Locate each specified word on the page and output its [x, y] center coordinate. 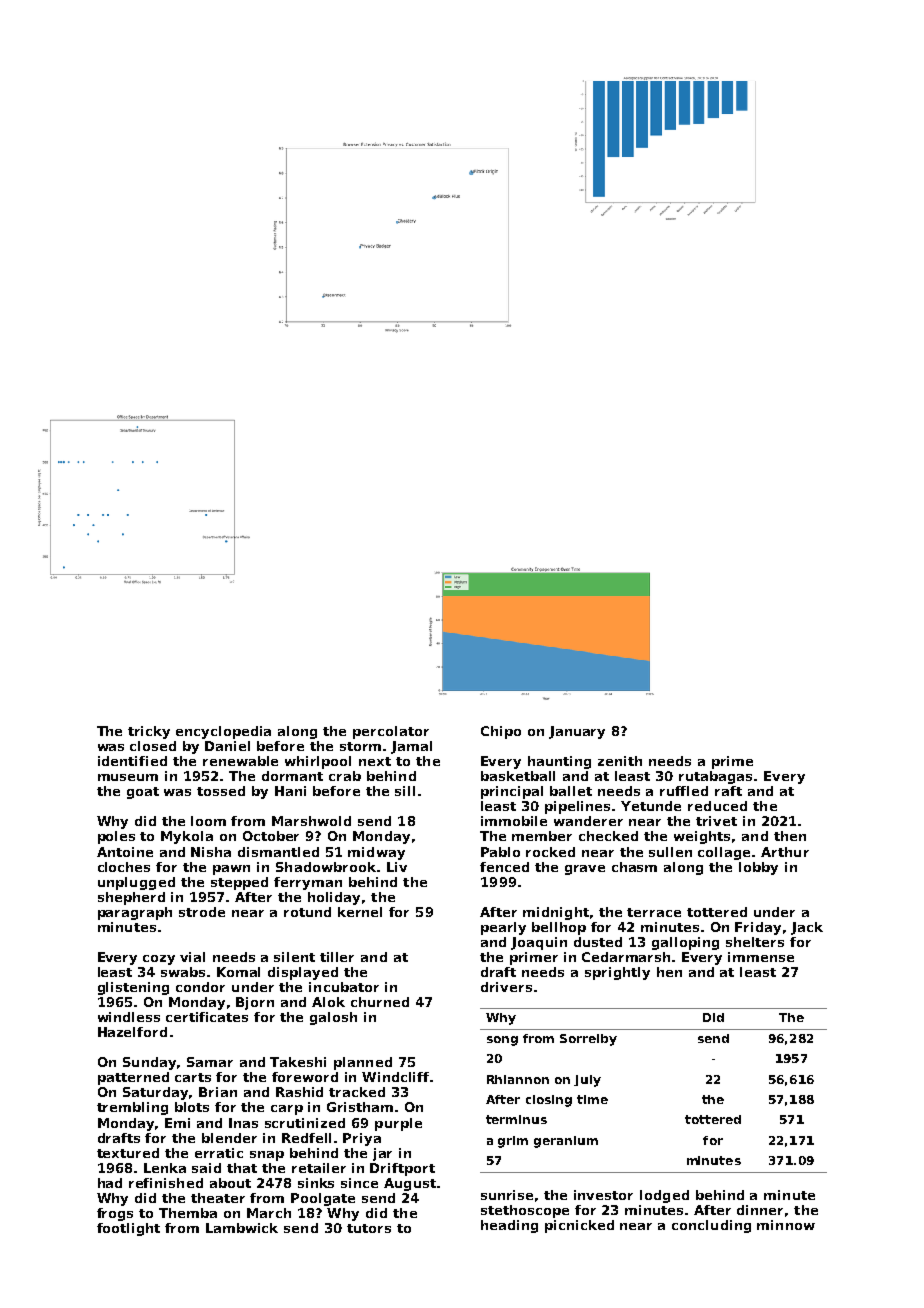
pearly [503, 928]
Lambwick [242, 1228]
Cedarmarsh [626, 957]
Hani [290, 791]
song [502, 1041]
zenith [620, 761]
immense [761, 957]
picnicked [579, 1226]
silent [294, 957]
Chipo [501, 732]
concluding [711, 1226]
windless [129, 1017]
